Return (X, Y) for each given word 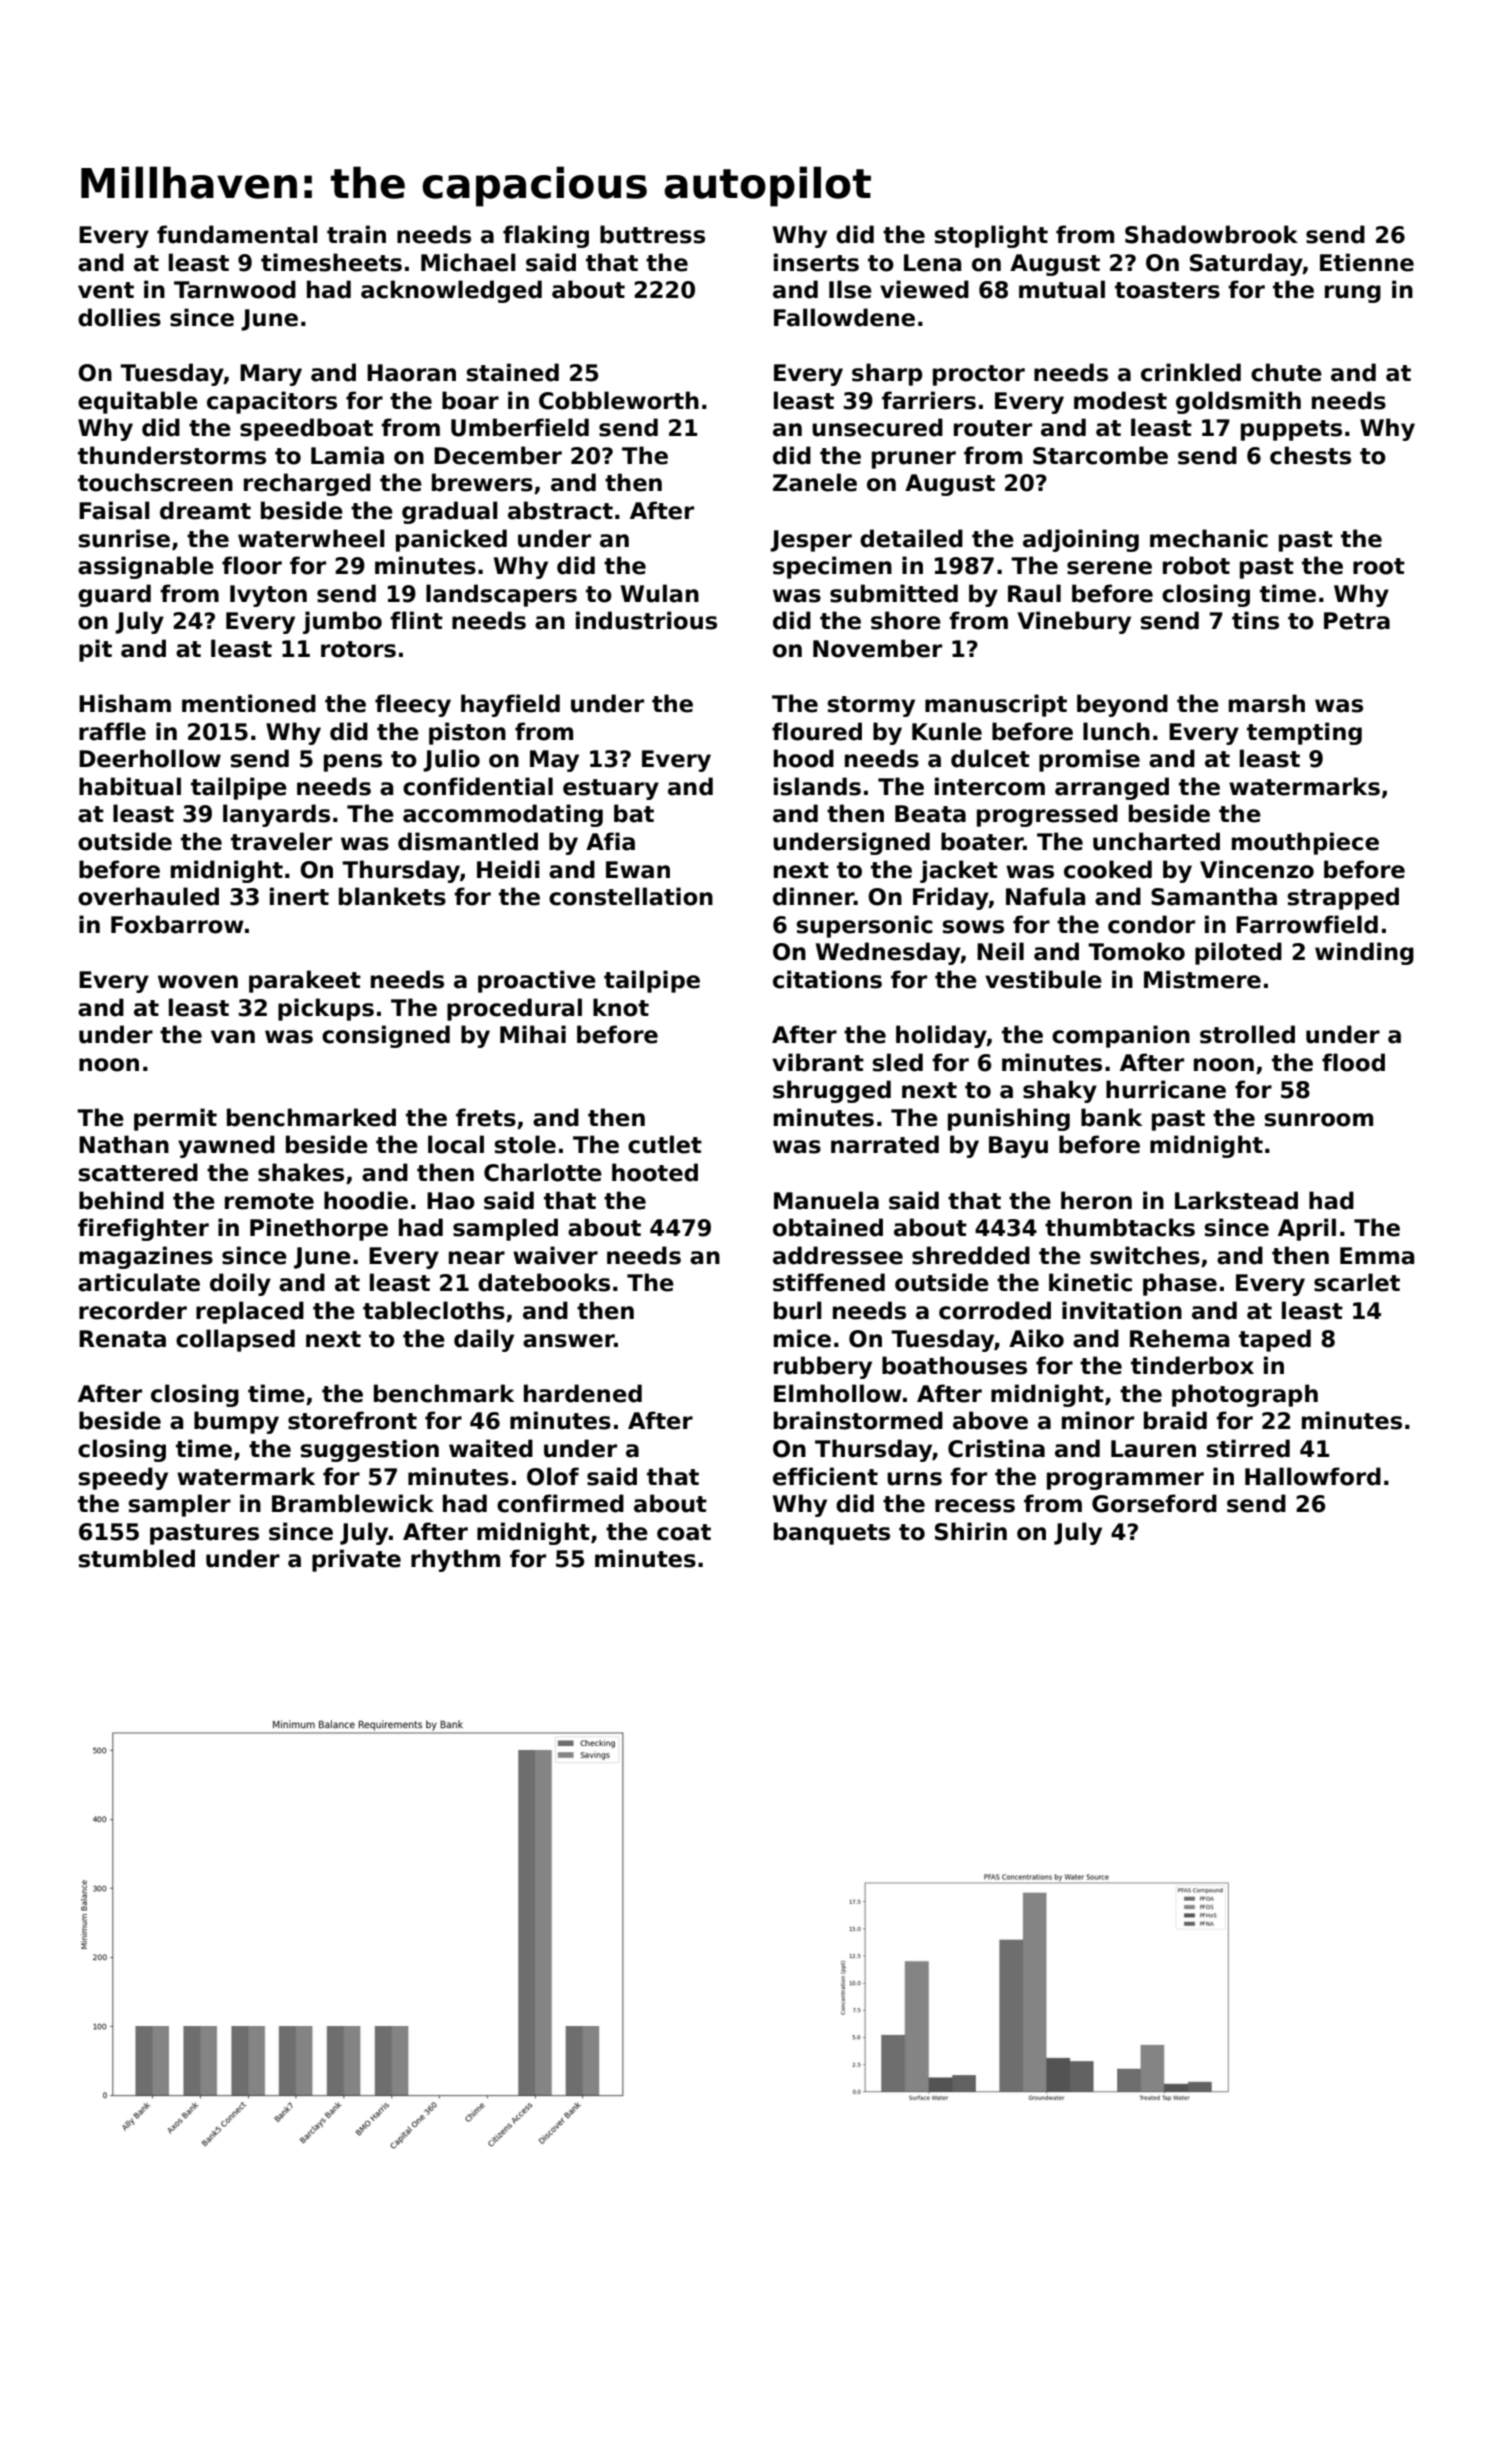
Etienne (1367, 262)
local (456, 1144)
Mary (271, 375)
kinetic (1090, 1282)
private (356, 1560)
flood (1353, 1062)
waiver (555, 1255)
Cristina (996, 1448)
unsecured (877, 427)
